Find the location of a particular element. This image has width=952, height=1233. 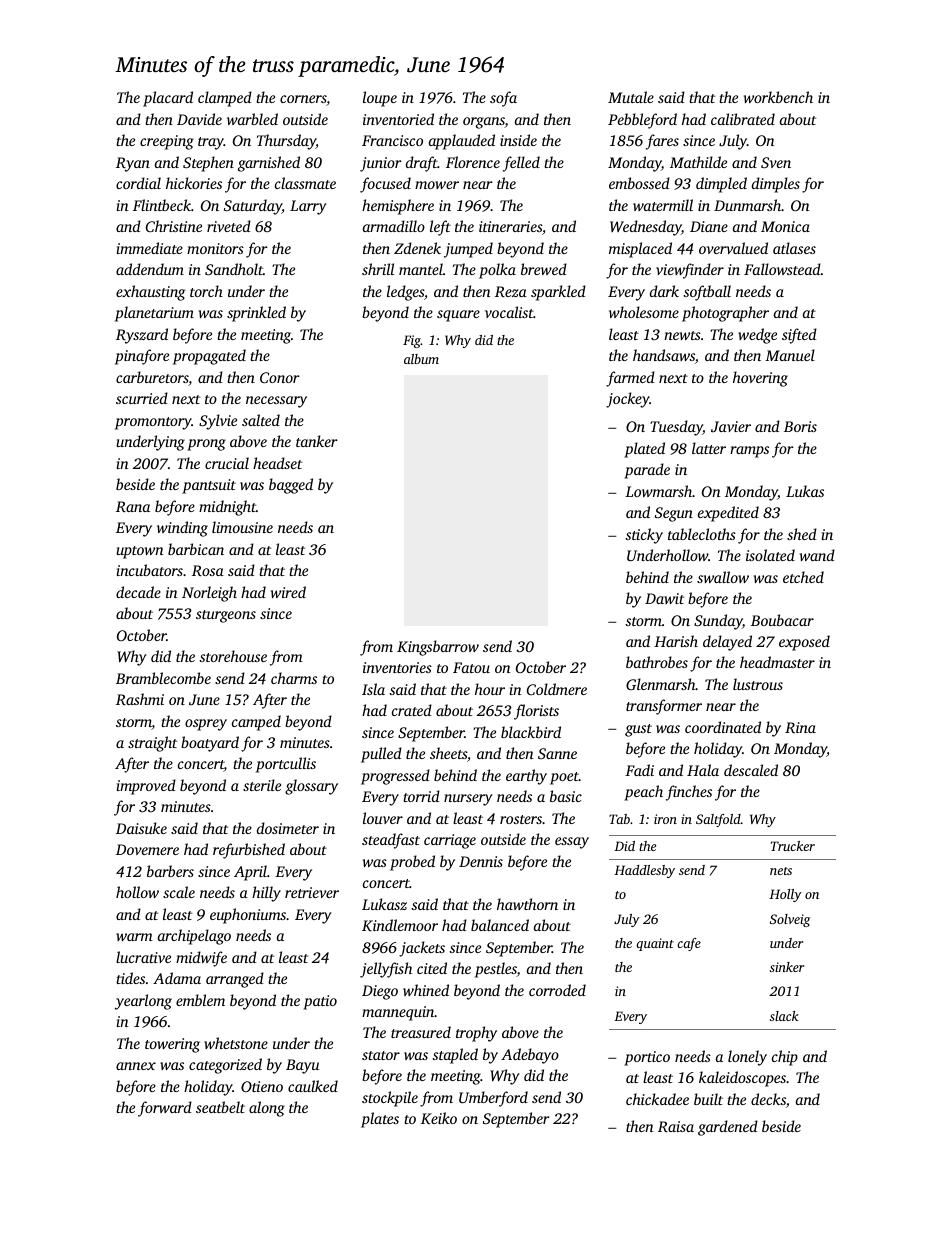

Mutale is located at coordinates (631, 97).
